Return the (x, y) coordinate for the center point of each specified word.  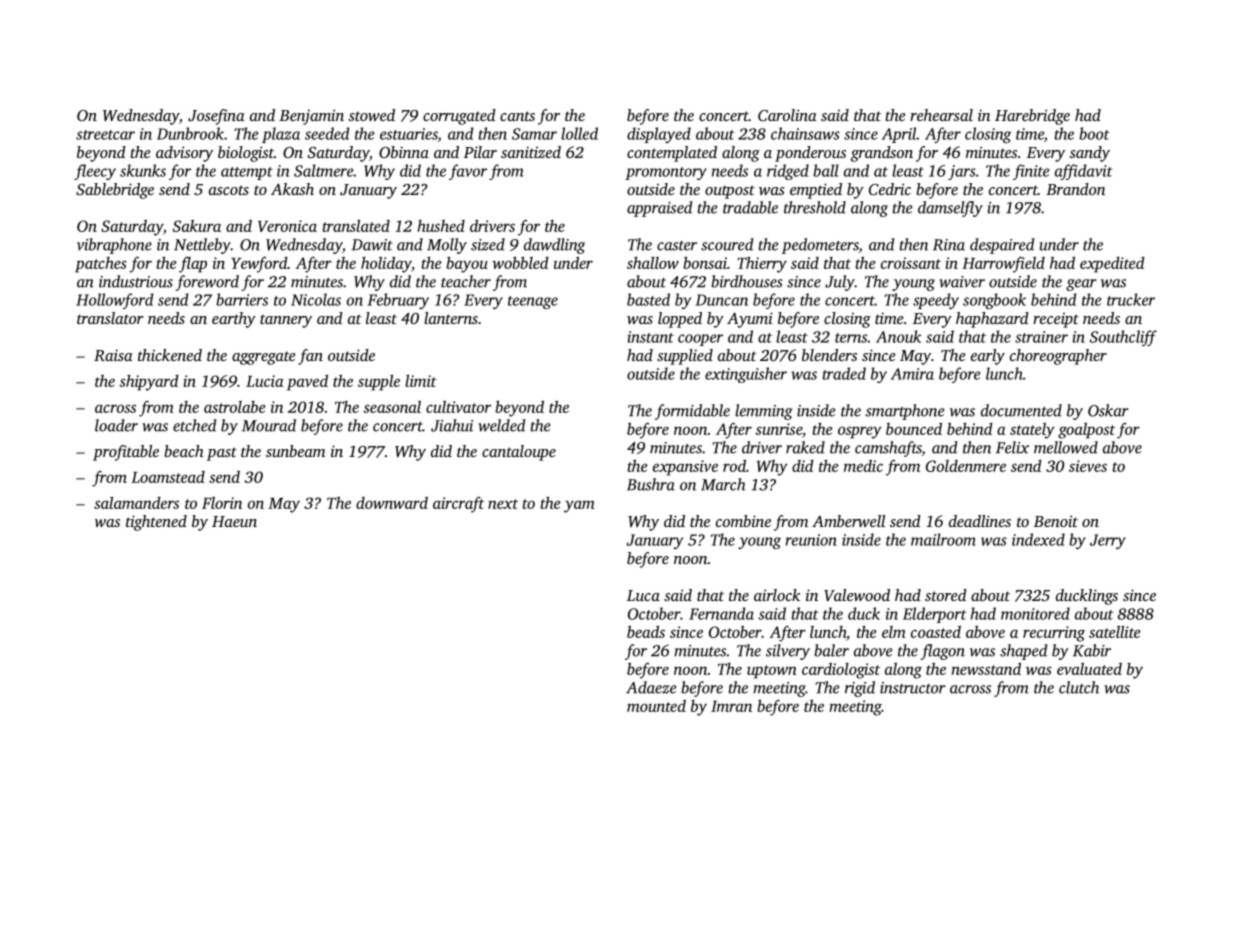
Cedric (890, 189)
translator (110, 318)
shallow (653, 263)
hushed (441, 226)
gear (1081, 285)
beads (646, 631)
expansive (685, 468)
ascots (229, 190)
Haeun (234, 521)
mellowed (1066, 447)
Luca (643, 595)
